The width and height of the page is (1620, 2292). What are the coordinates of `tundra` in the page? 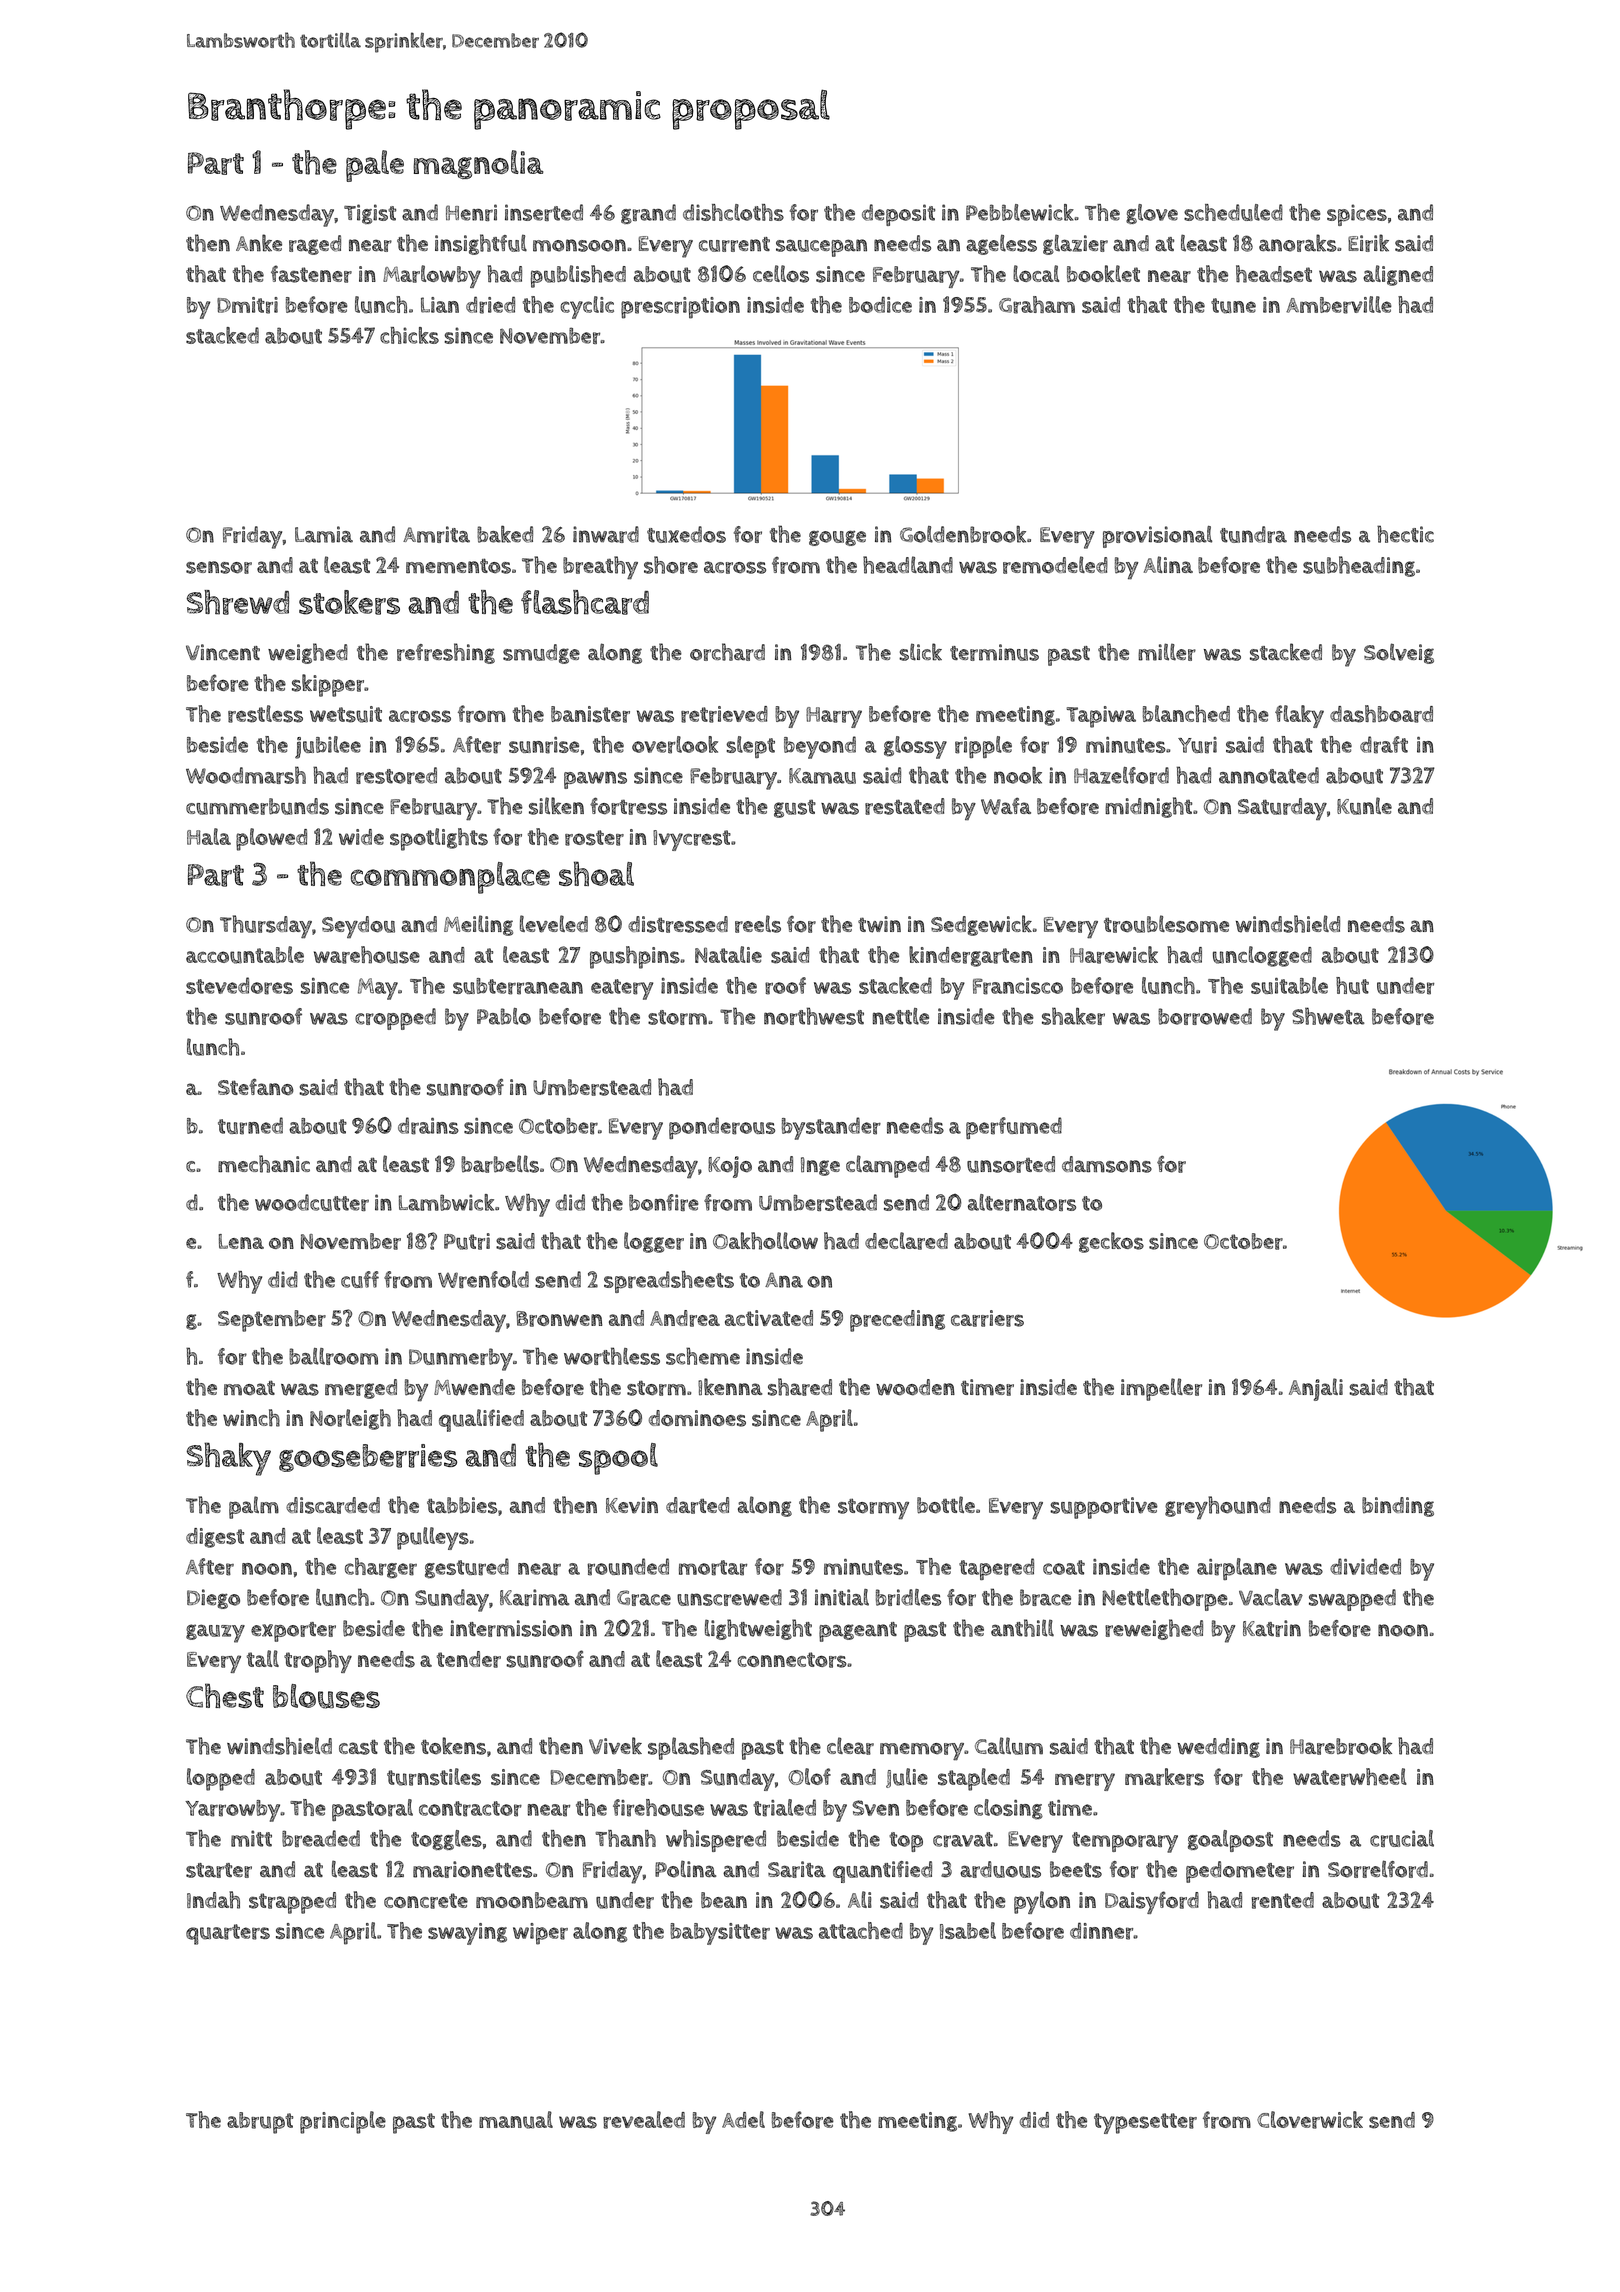 It's located at (1253, 534).
